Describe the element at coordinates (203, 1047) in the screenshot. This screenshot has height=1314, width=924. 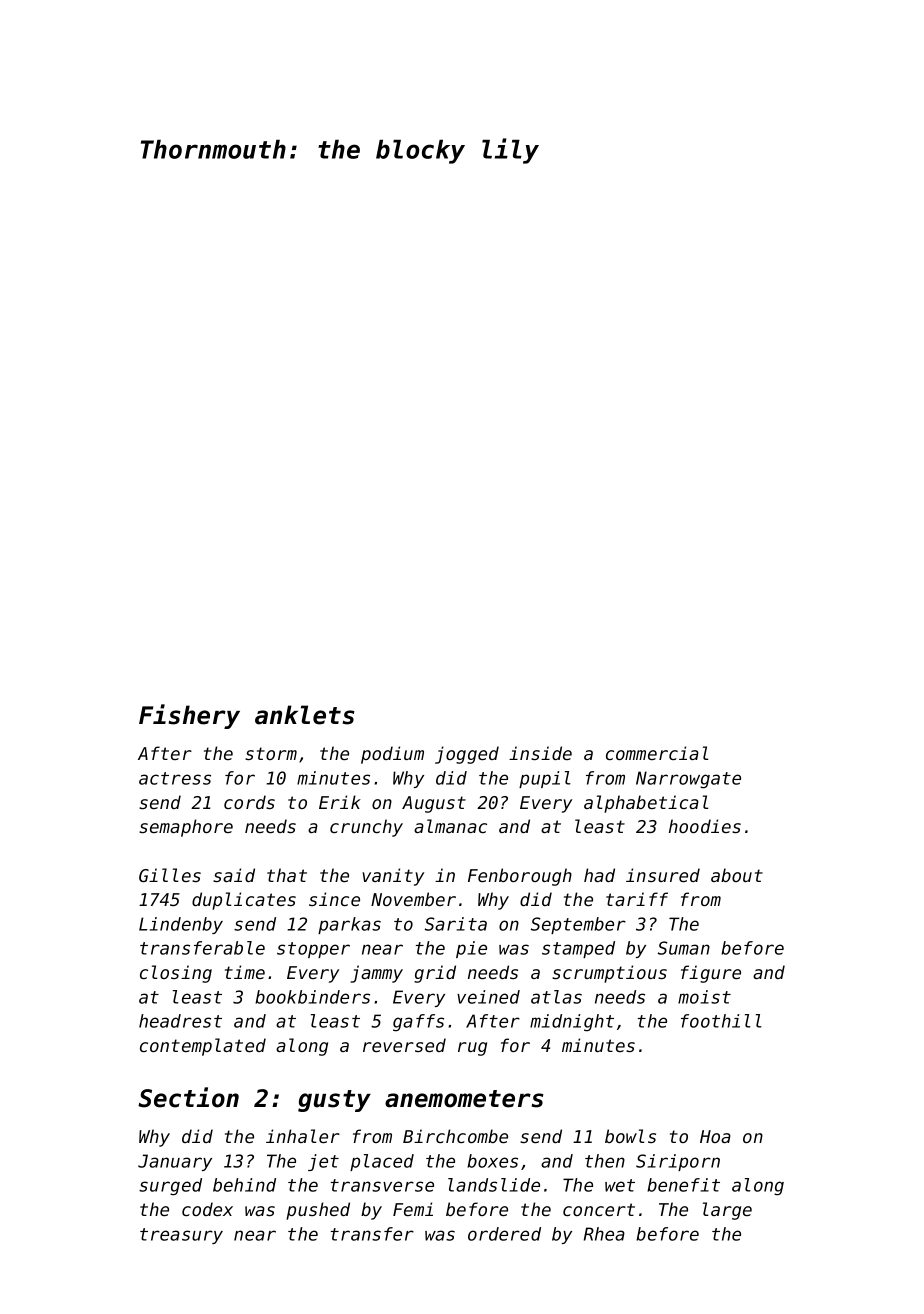
I see `contemplated` at that location.
